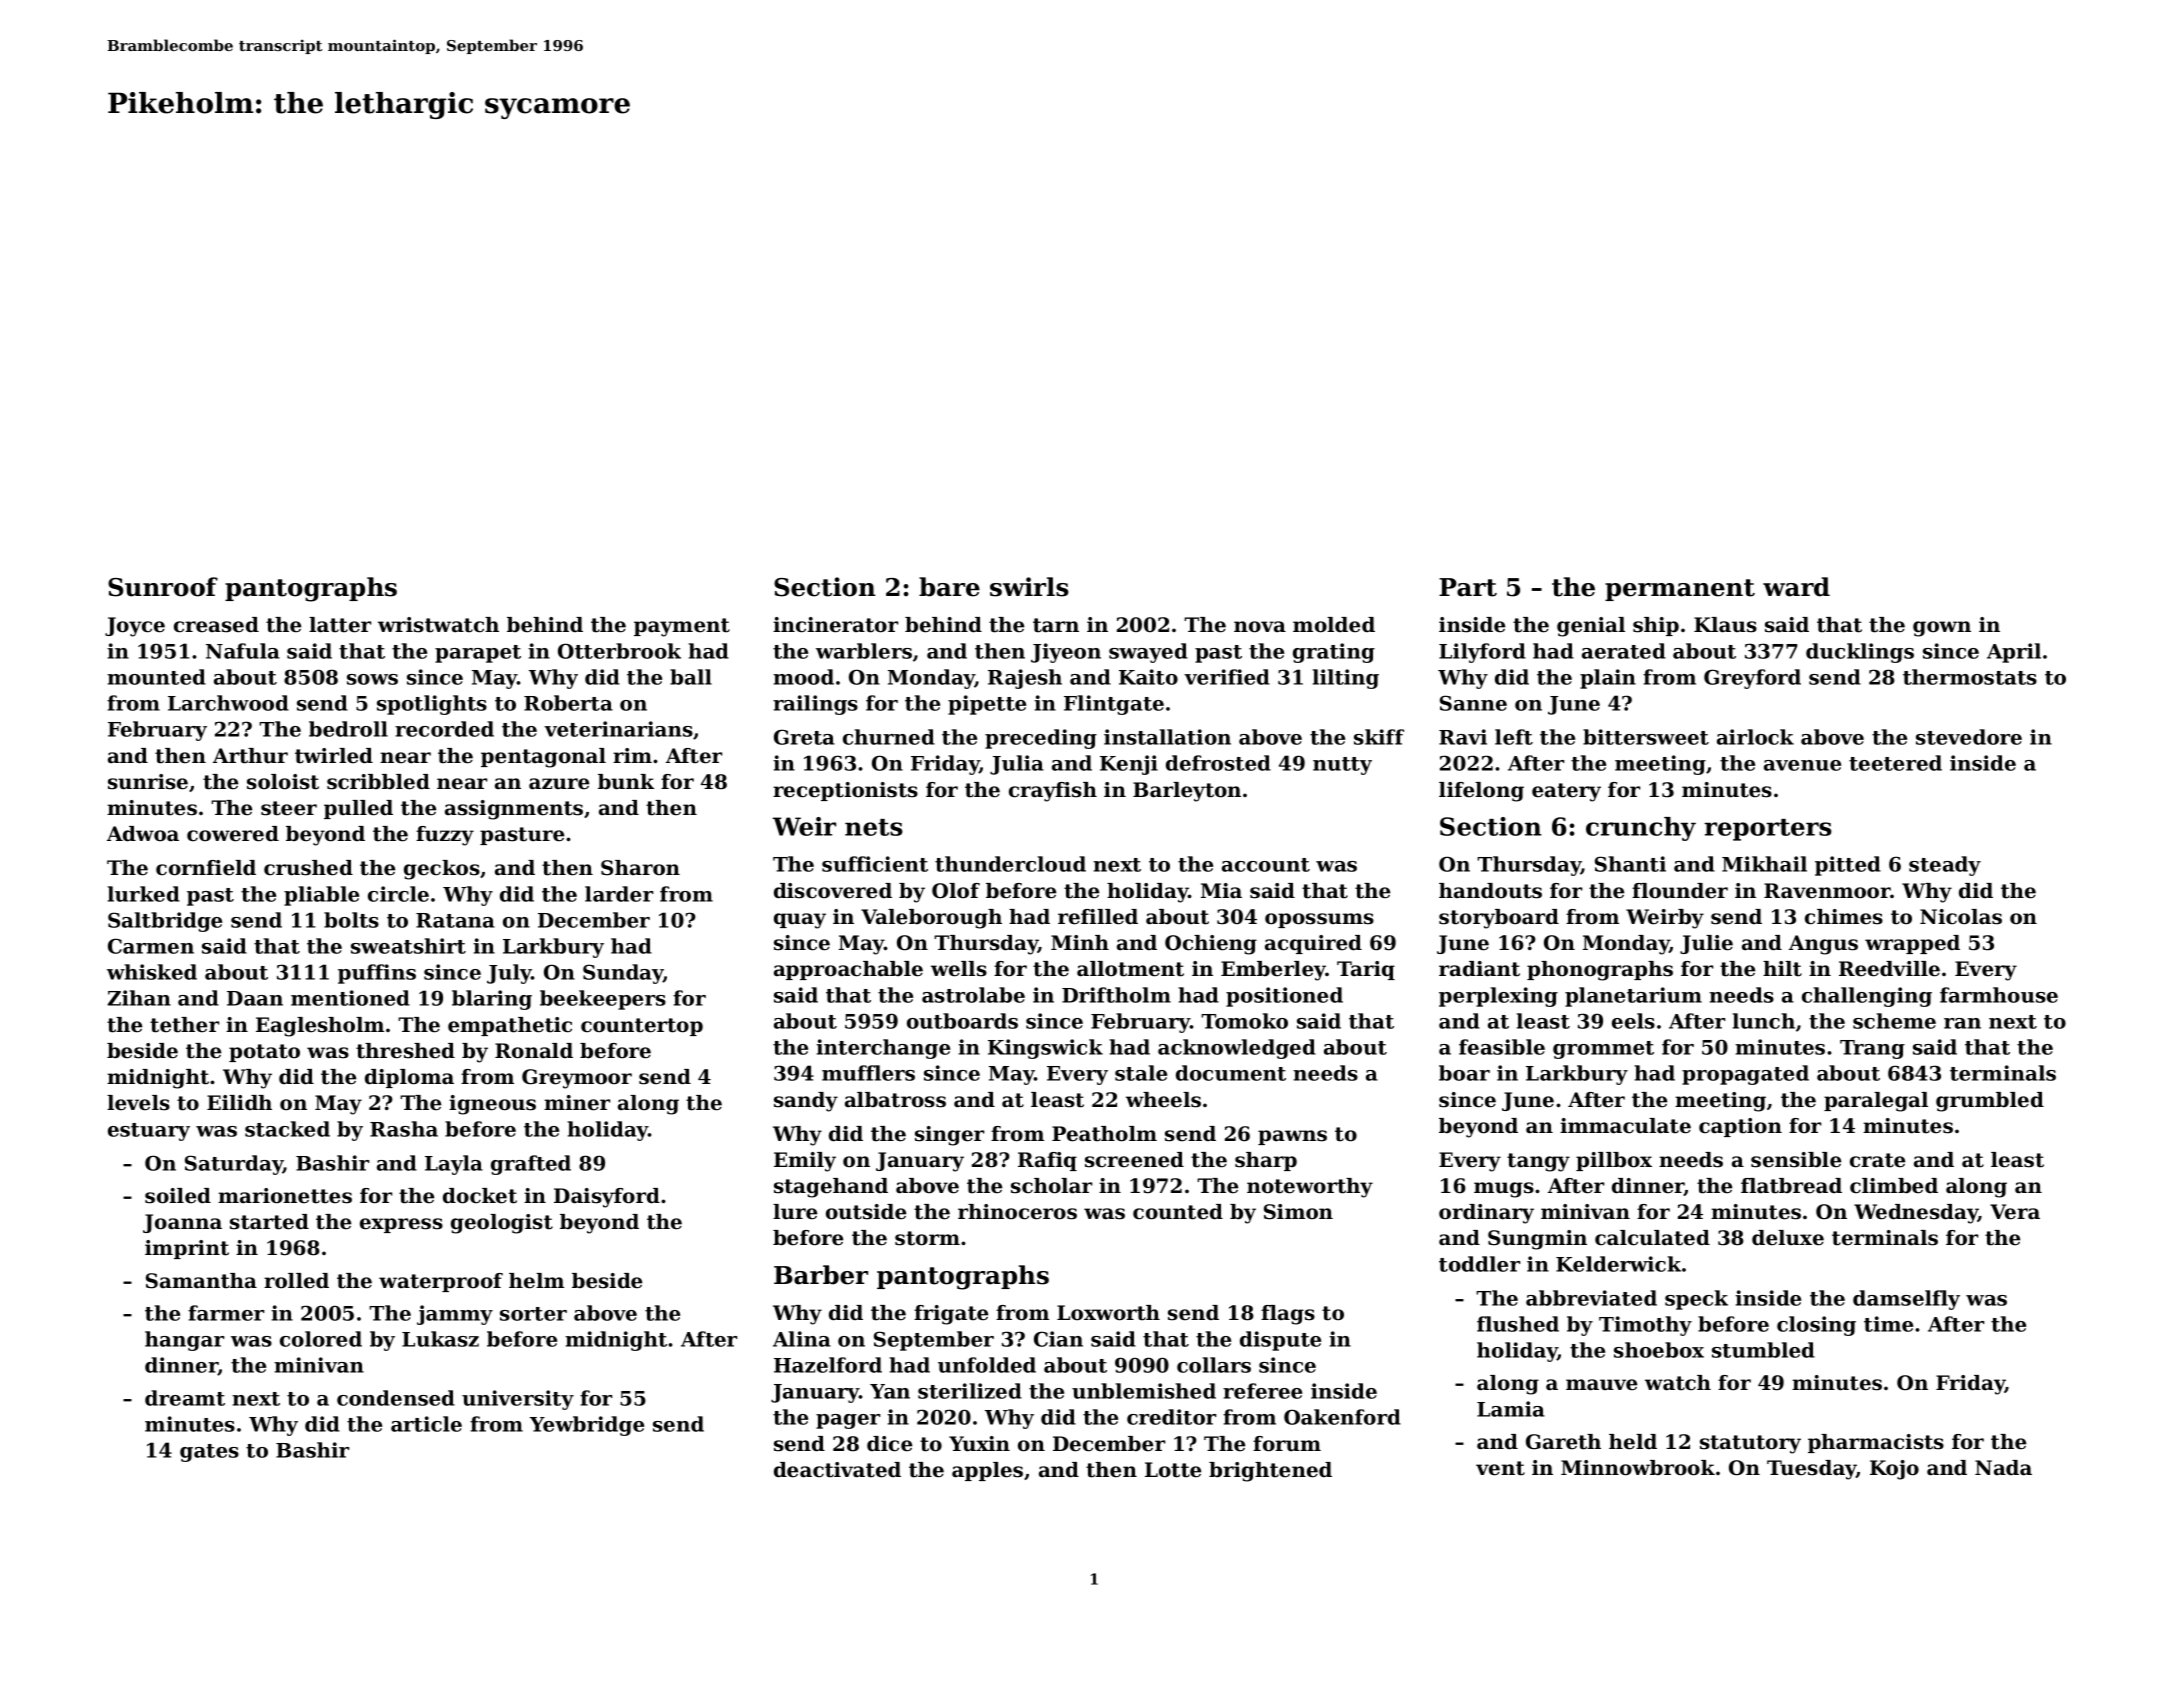 This image has width=2178, height=1683. What do you see at coordinates (440, 1339) in the image?
I see `Lukasz` at bounding box center [440, 1339].
